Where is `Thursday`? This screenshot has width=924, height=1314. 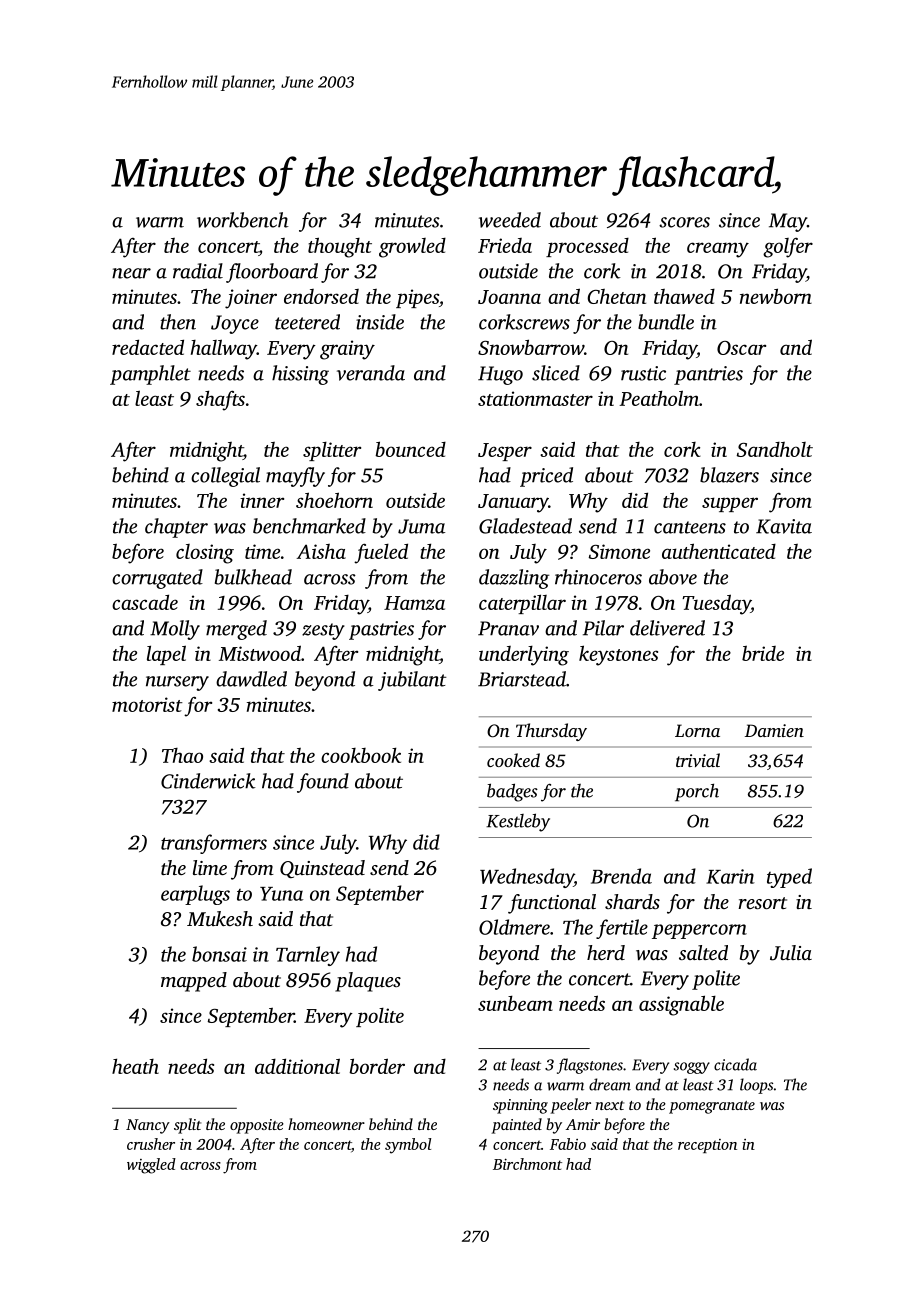 Thursday is located at coordinates (551, 732).
